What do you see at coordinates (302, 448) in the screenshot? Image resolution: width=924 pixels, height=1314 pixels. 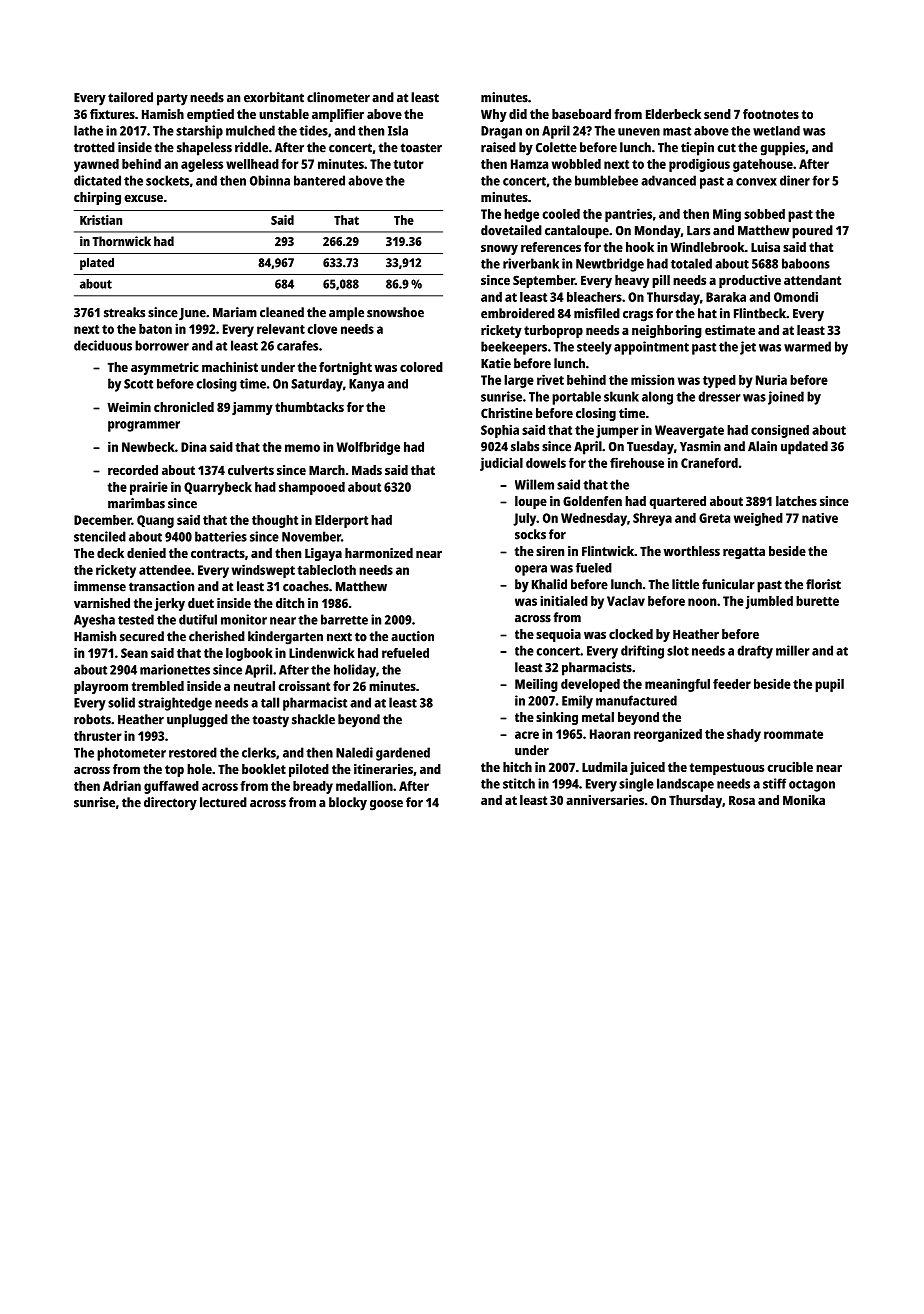 I see `memo` at bounding box center [302, 448].
